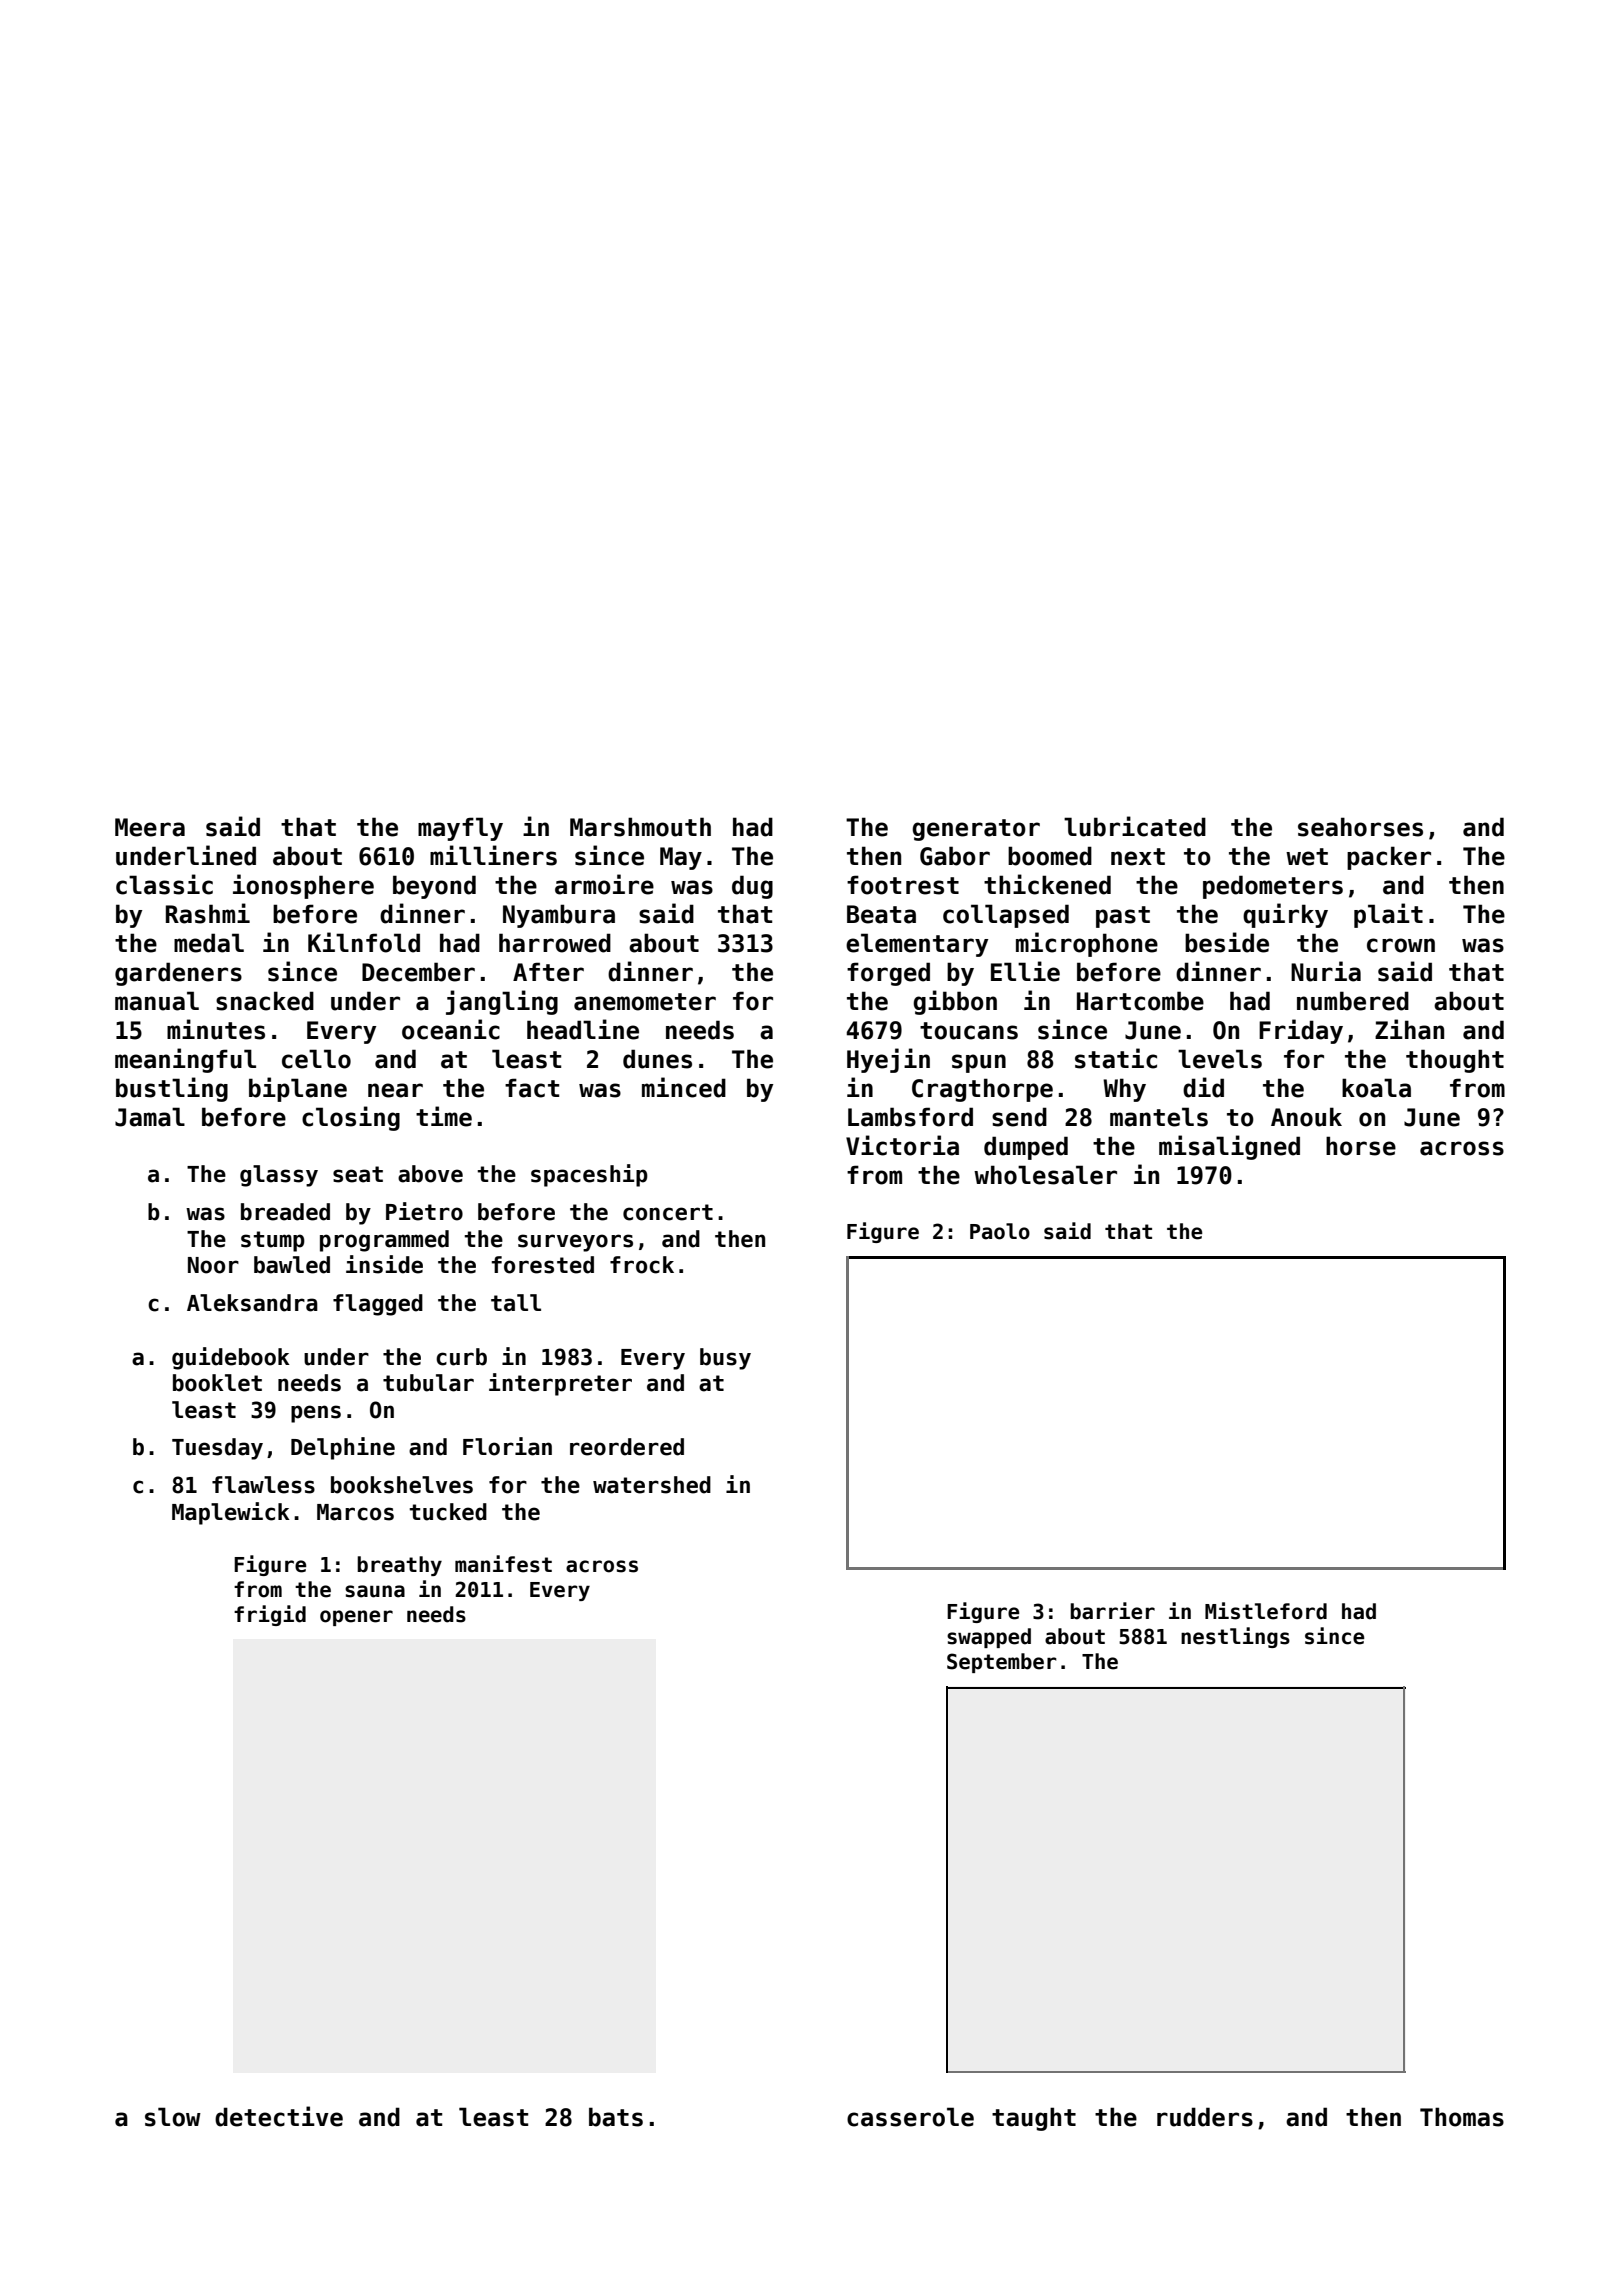 The width and height of the document is (1620, 2292). I want to click on Marcos, so click(355, 1512).
